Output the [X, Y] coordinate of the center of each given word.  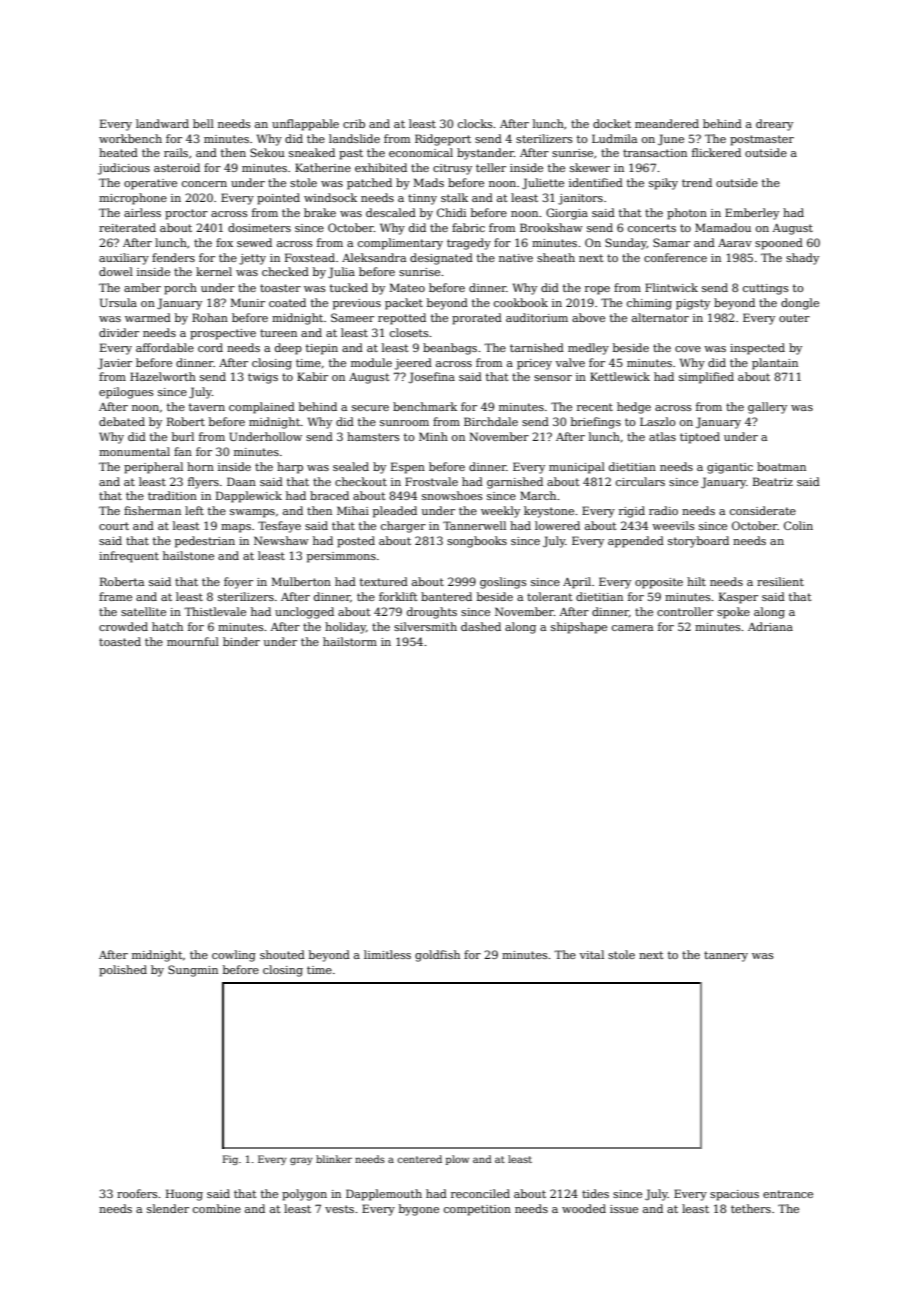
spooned [779, 244]
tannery [726, 956]
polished [123, 971]
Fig [230, 1160]
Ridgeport [443, 140]
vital [592, 954]
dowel [116, 271]
